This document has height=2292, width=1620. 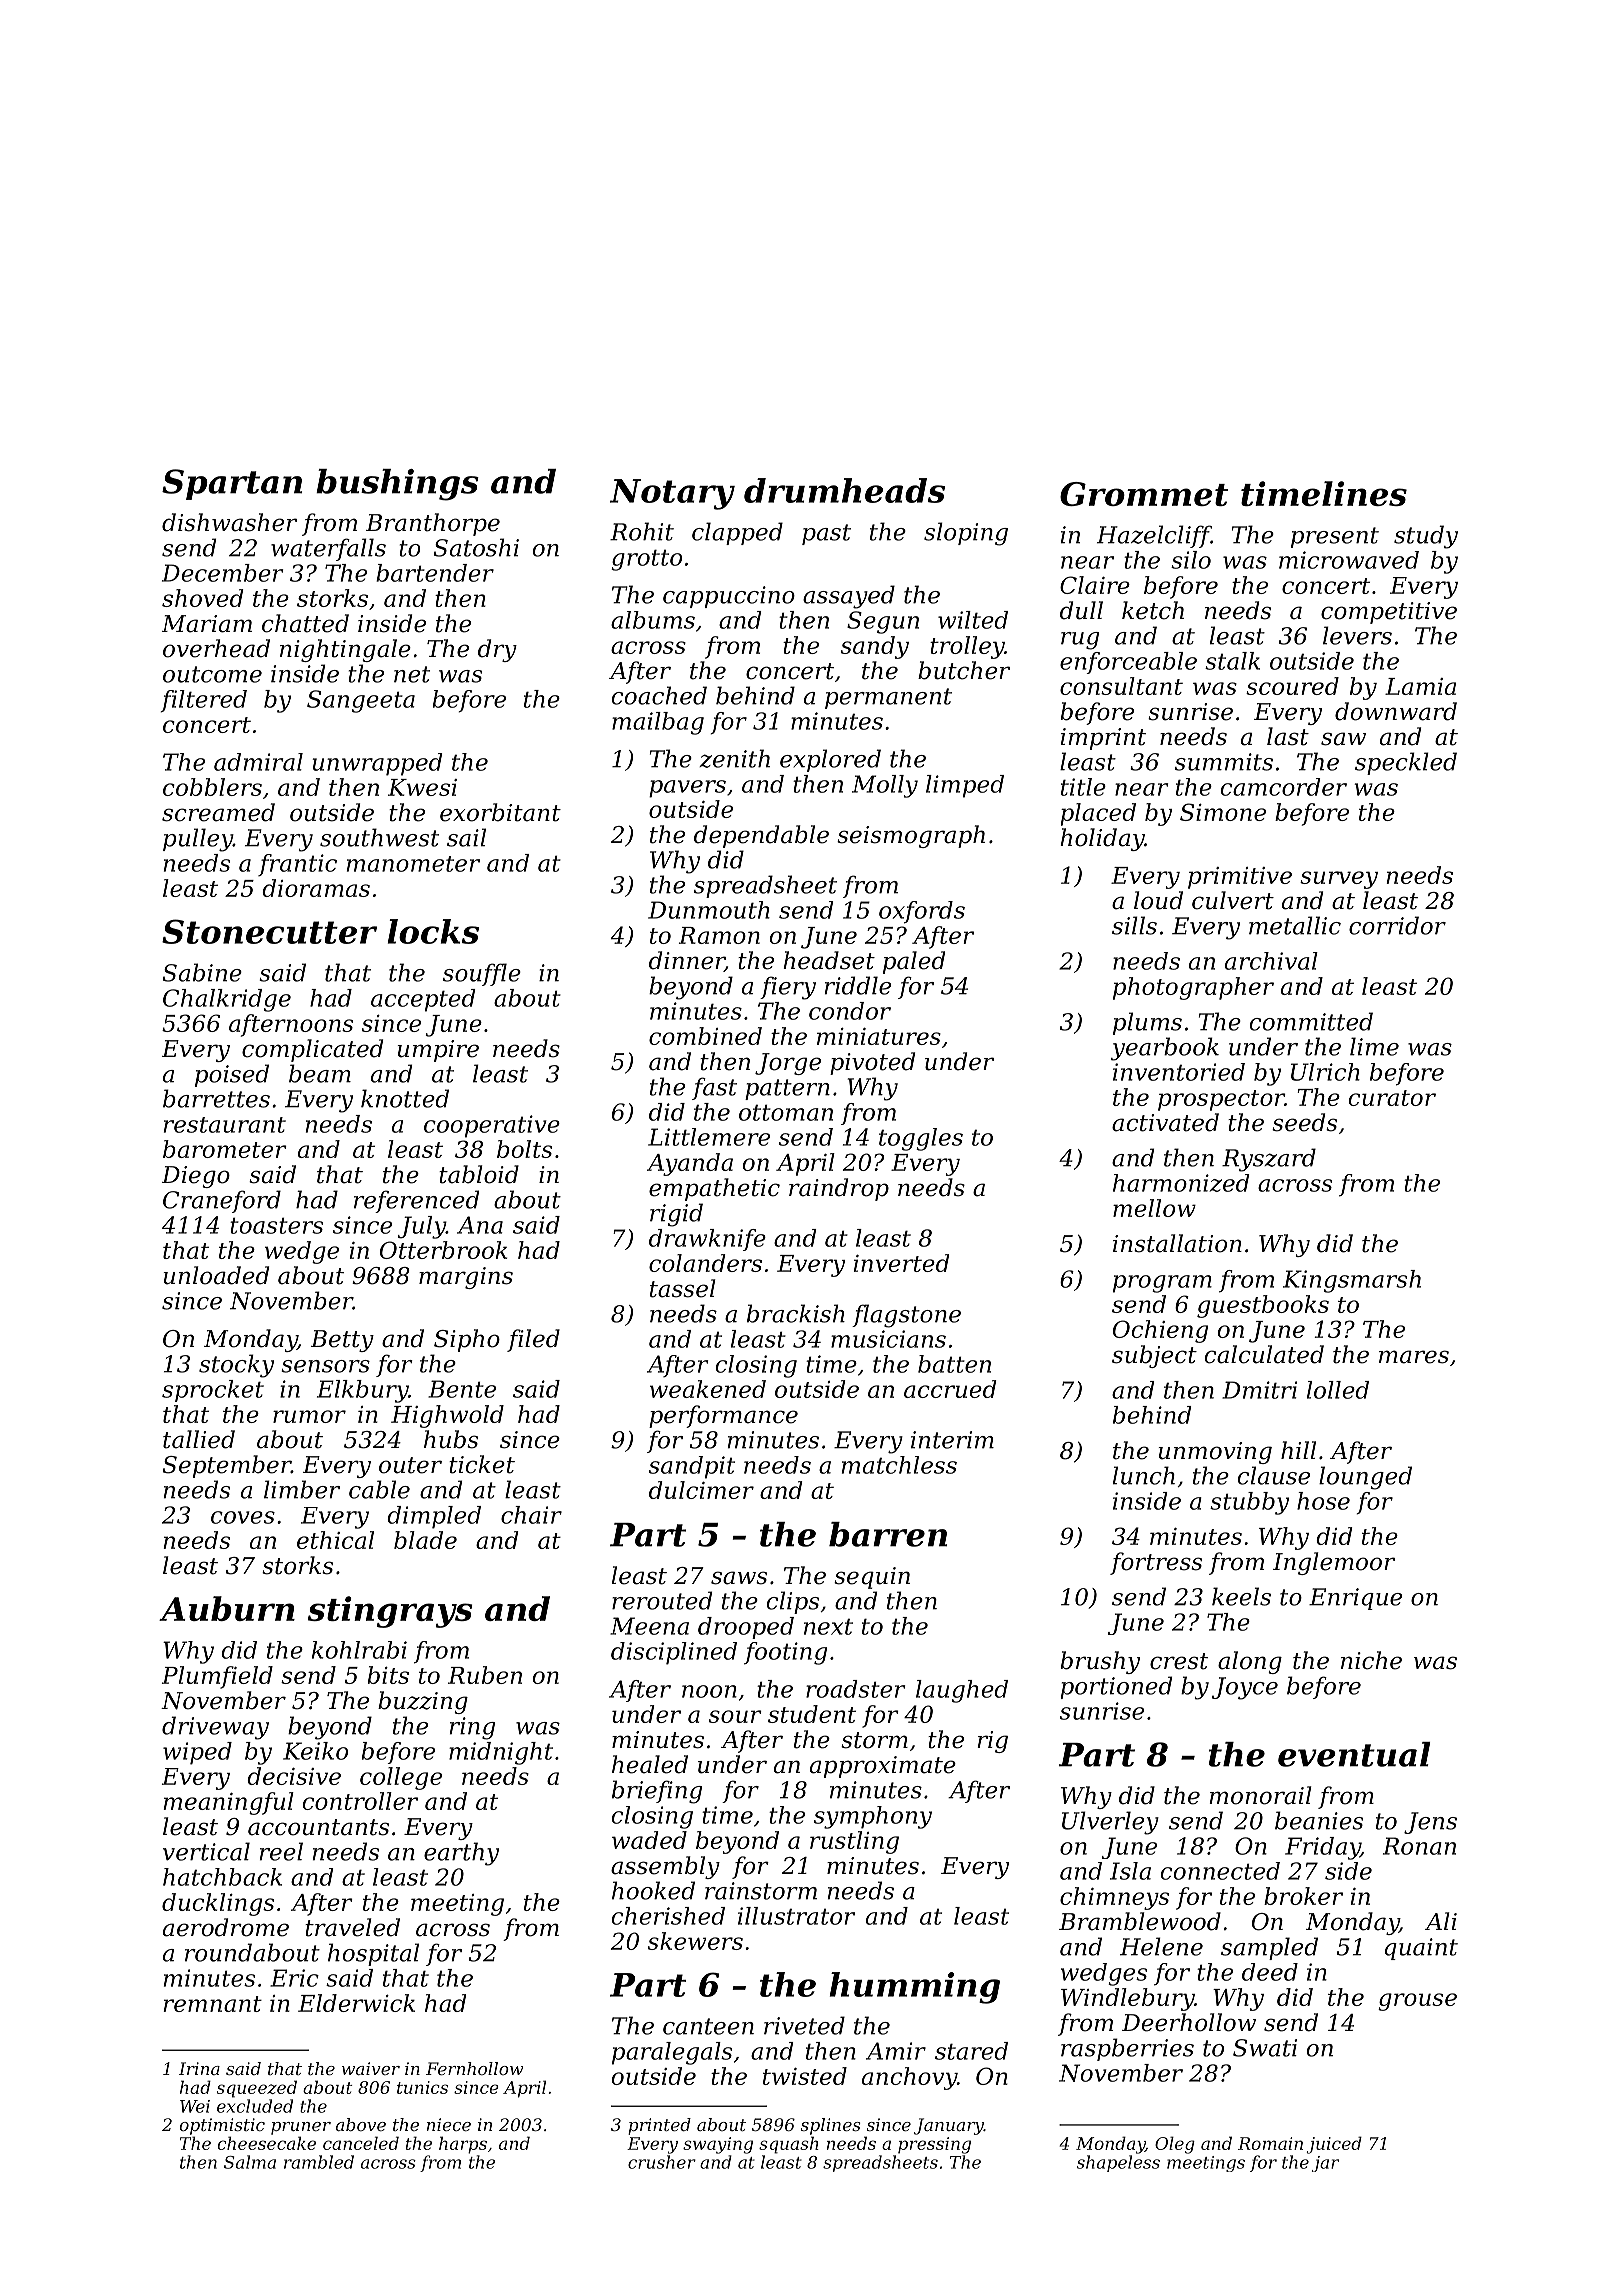 What do you see at coordinates (218, 1904) in the document?
I see `ducklings` at bounding box center [218, 1904].
